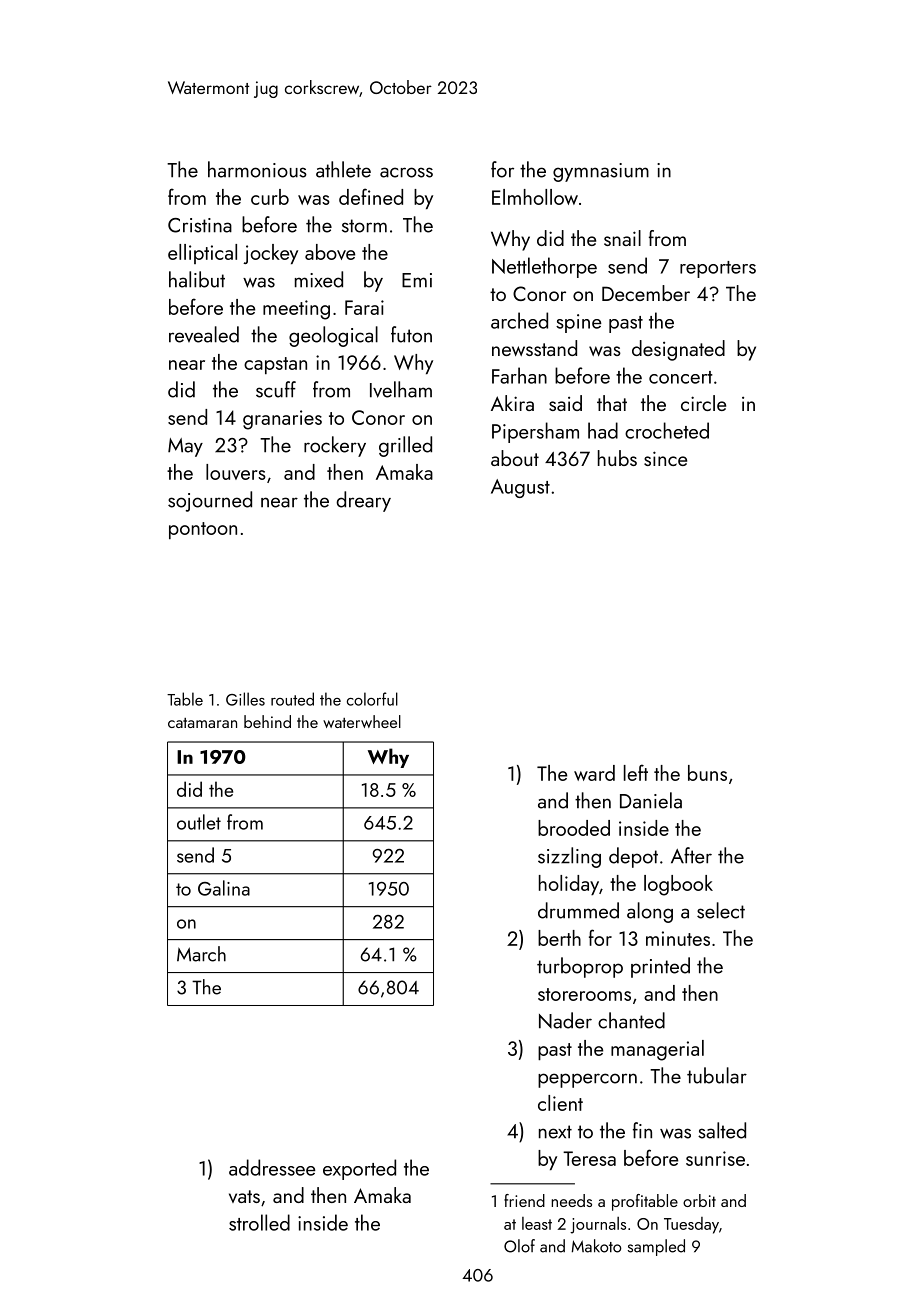 This screenshot has width=924, height=1311. What do you see at coordinates (236, 472) in the screenshot?
I see `louvers` at bounding box center [236, 472].
